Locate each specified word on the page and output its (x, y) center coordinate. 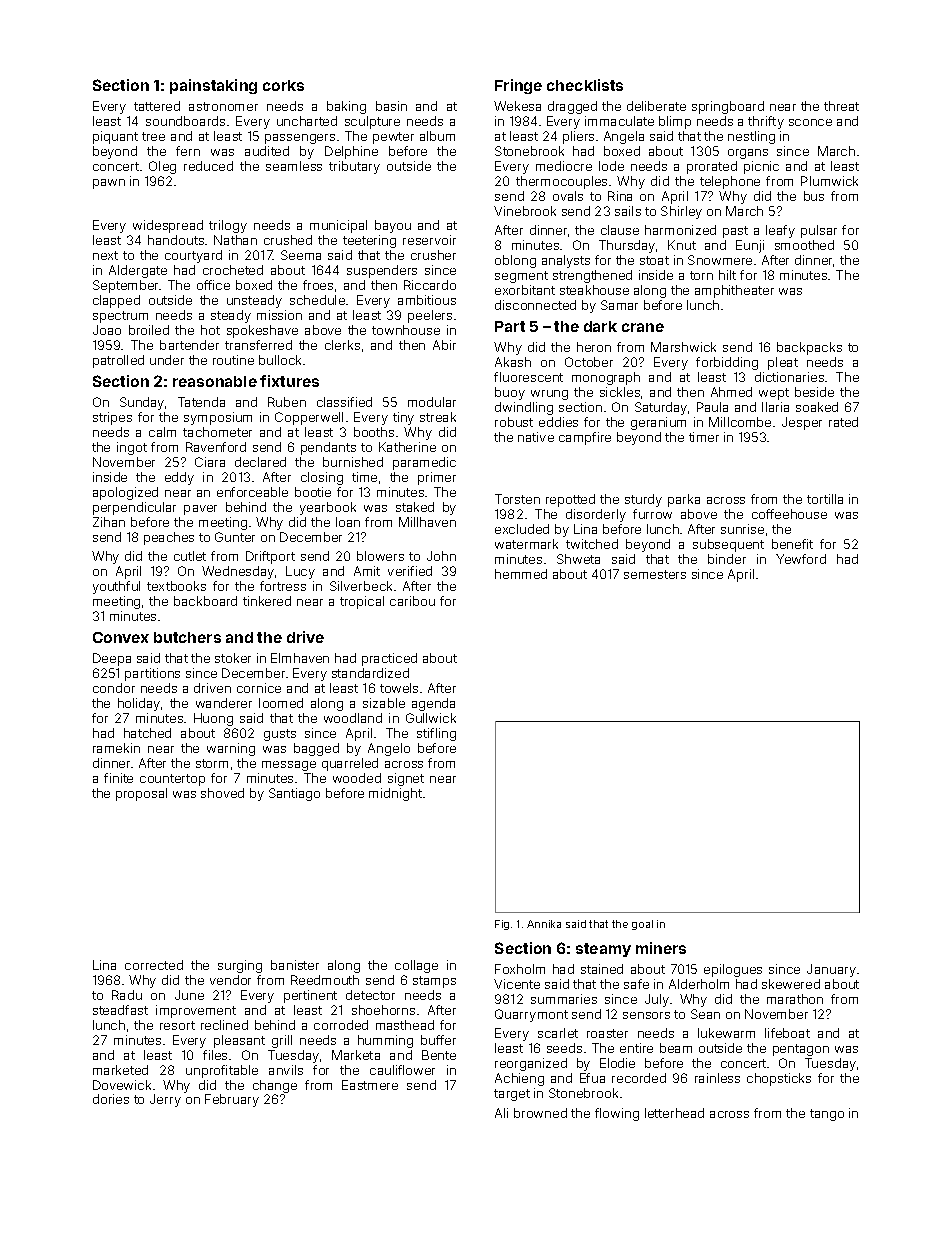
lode (611, 166)
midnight (395, 794)
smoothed (804, 245)
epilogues (733, 970)
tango (827, 1115)
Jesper (802, 423)
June (189, 995)
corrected (154, 965)
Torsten (517, 499)
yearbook (328, 508)
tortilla (825, 499)
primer (437, 478)
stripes (112, 418)
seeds (564, 1048)
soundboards (185, 121)
